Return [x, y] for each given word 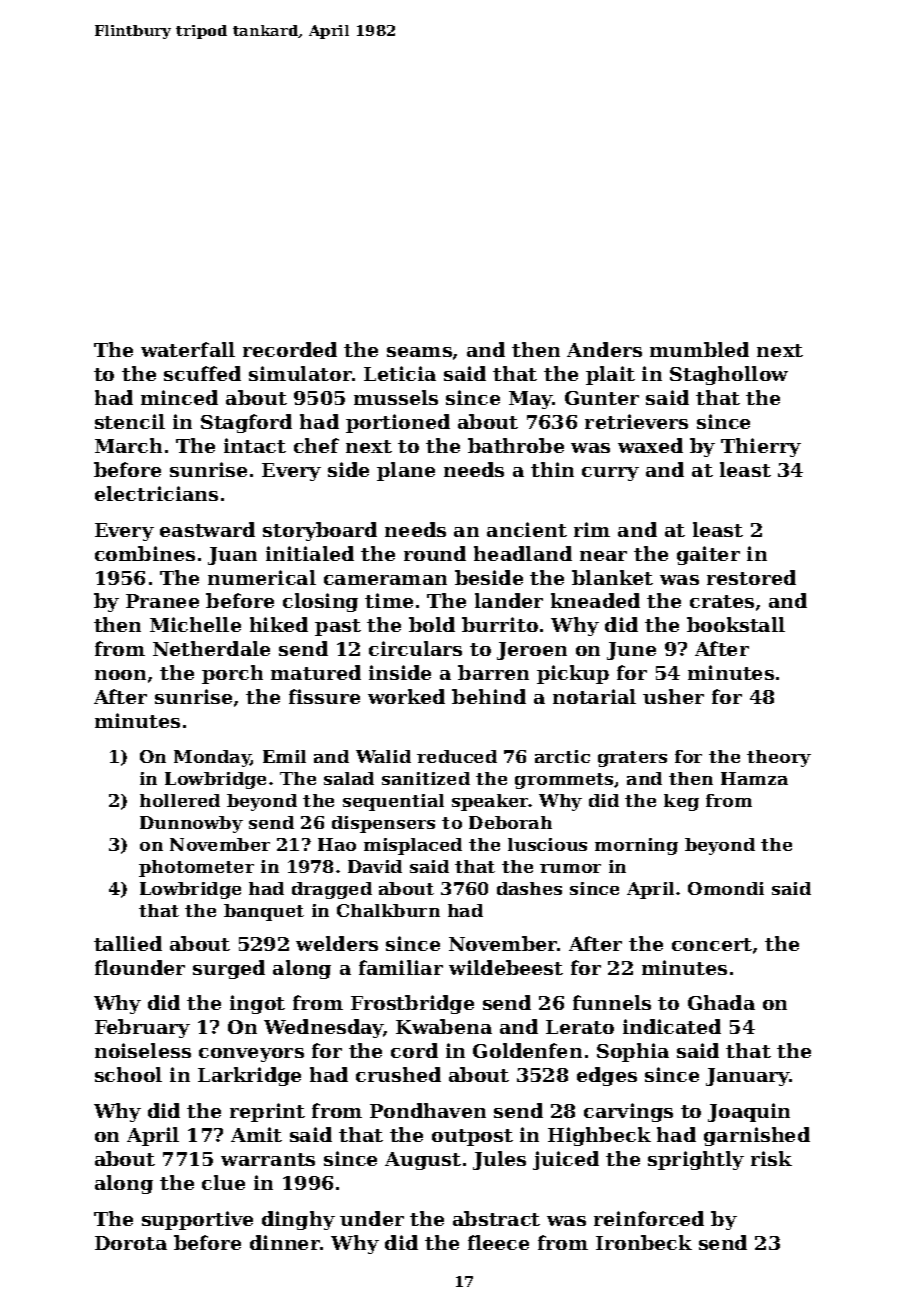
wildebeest [506, 967]
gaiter [708, 555]
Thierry [761, 447]
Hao [337, 844]
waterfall [188, 349]
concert [712, 944]
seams [419, 352]
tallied [128, 943]
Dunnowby [191, 824]
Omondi [726, 888]
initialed [310, 553]
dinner [285, 1242]
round [435, 553]
